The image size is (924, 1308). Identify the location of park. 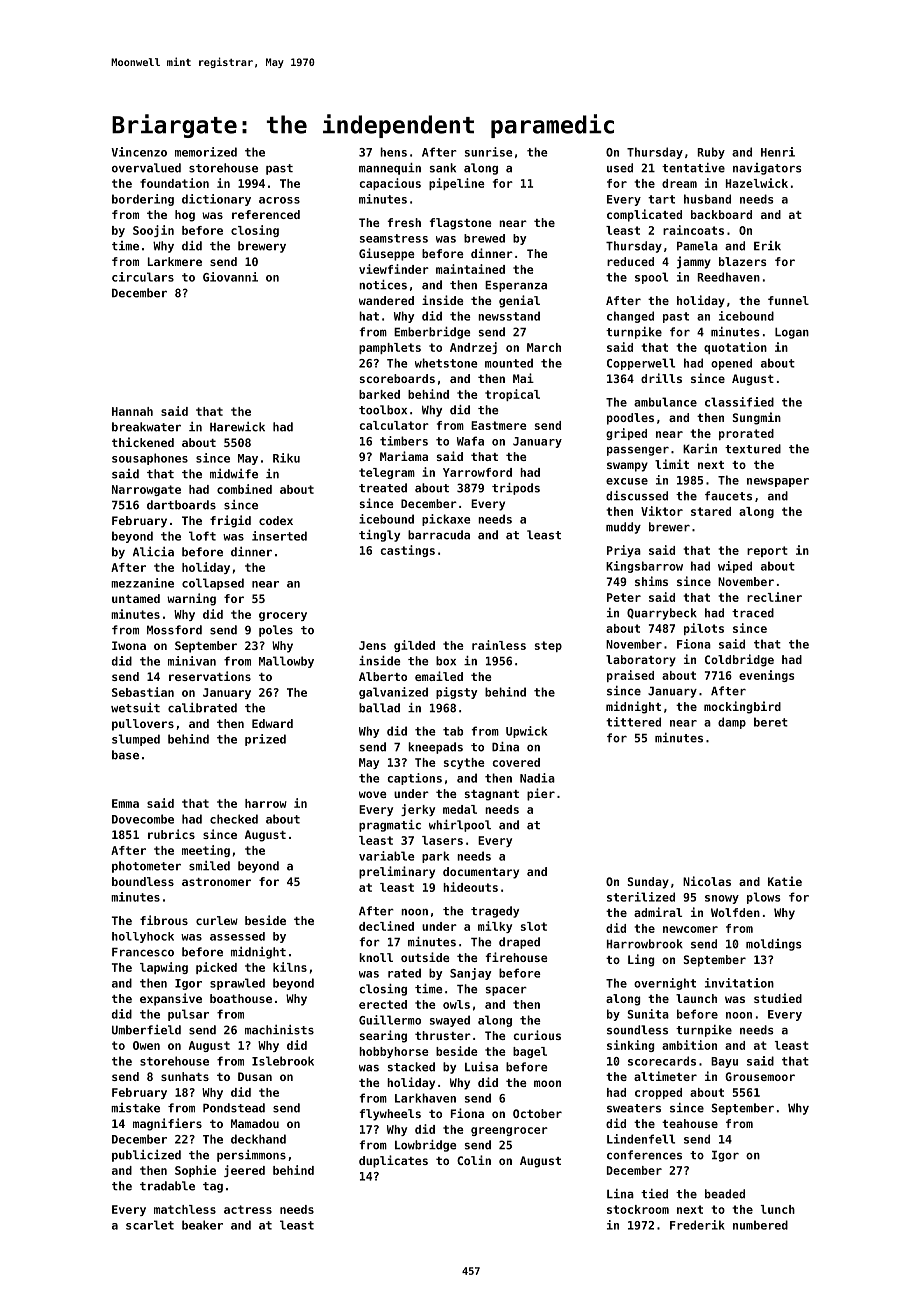
(435, 857).
